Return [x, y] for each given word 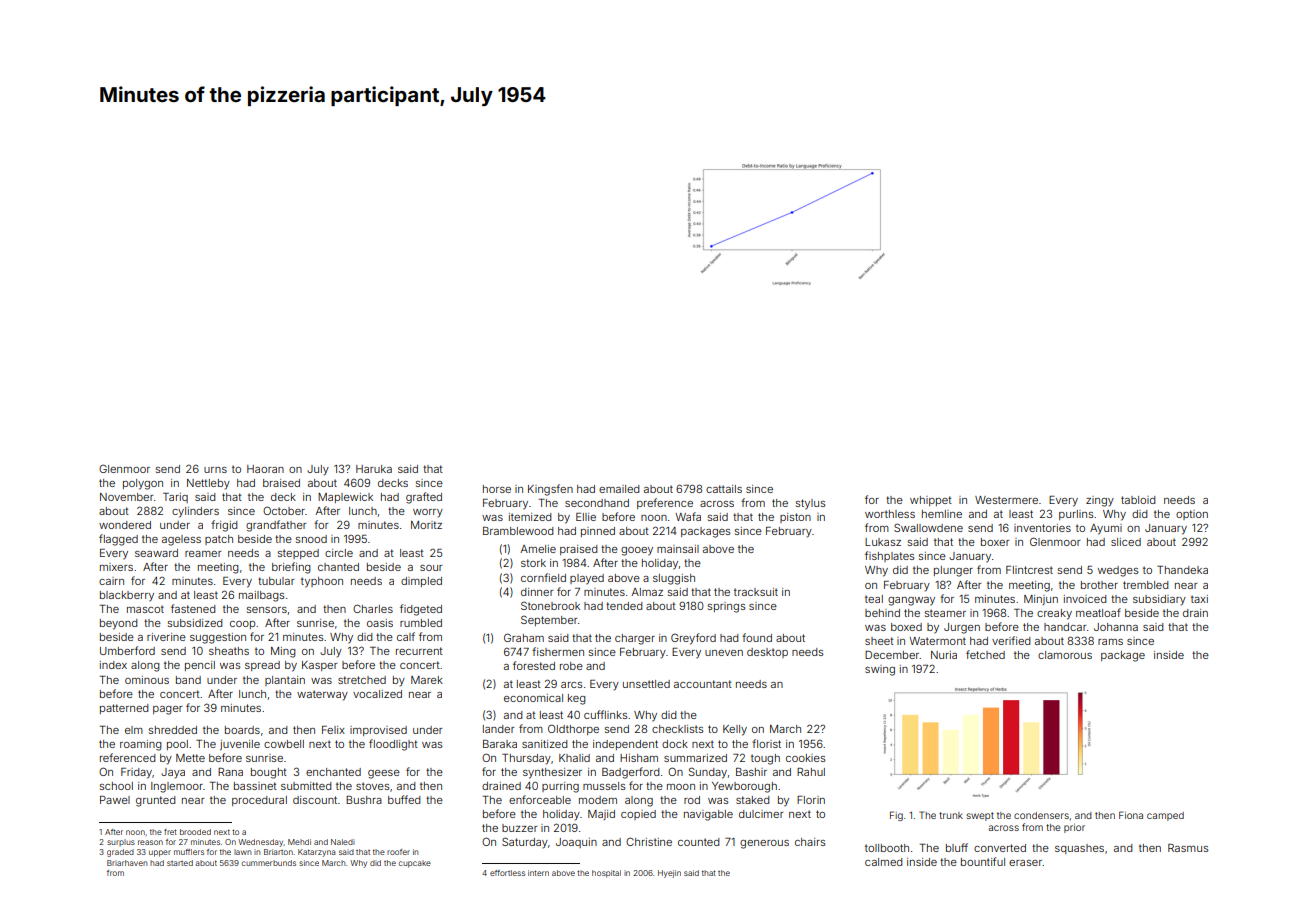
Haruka [374, 469]
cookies [805, 758]
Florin [811, 800]
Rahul [811, 772]
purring [560, 787]
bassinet [255, 786]
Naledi [343, 842]
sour [431, 568]
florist [766, 743]
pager [168, 710]
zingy [1100, 501]
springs [726, 607]
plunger [953, 571]
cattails [724, 489]
